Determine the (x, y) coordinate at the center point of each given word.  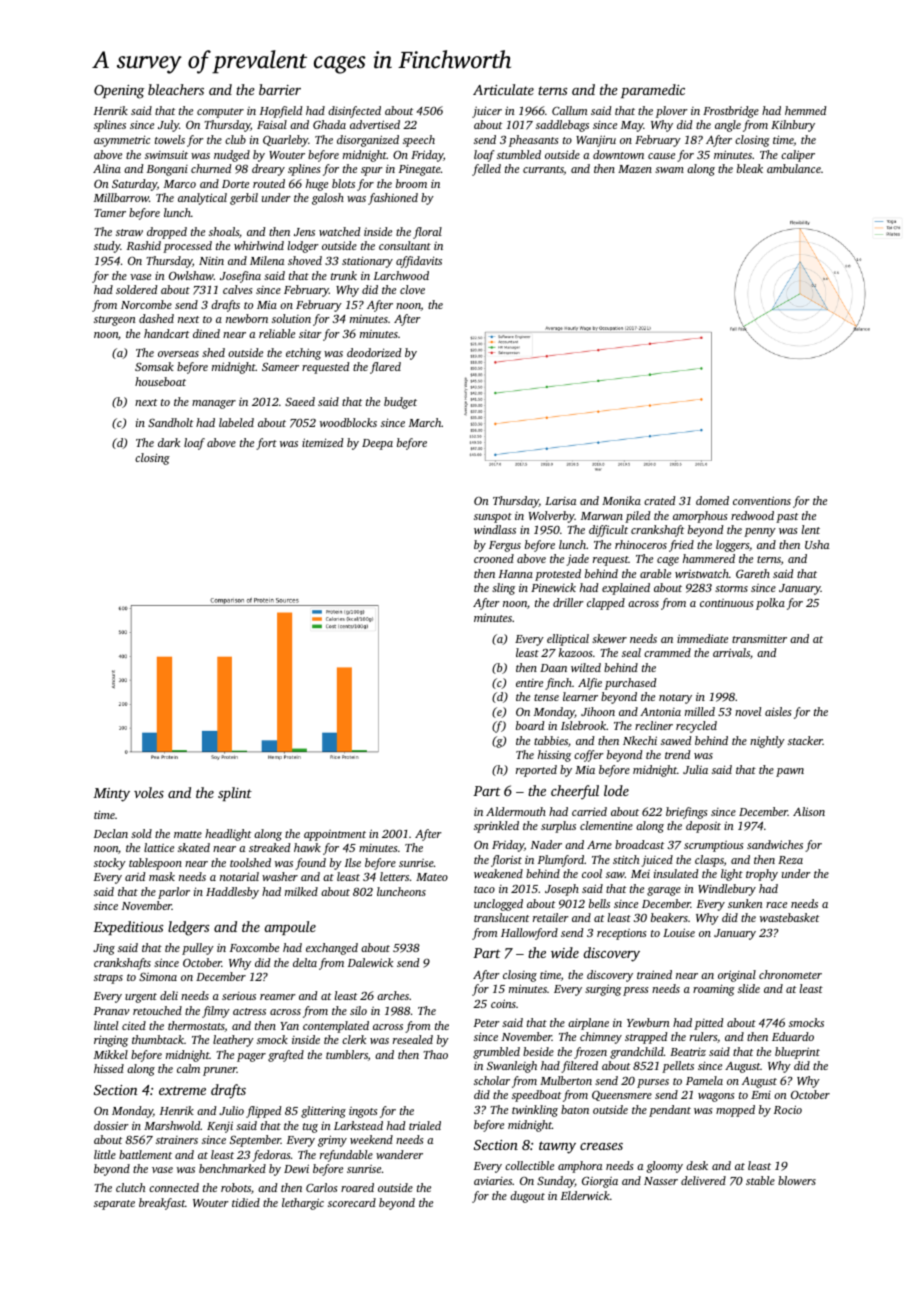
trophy (762, 875)
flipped (263, 1112)
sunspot (493, 518)
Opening (119, 92)
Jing (104, 949)
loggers (732, 546)
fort (266, 444)
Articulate (503, 89)
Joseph (562, 890)
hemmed (805, 110)
